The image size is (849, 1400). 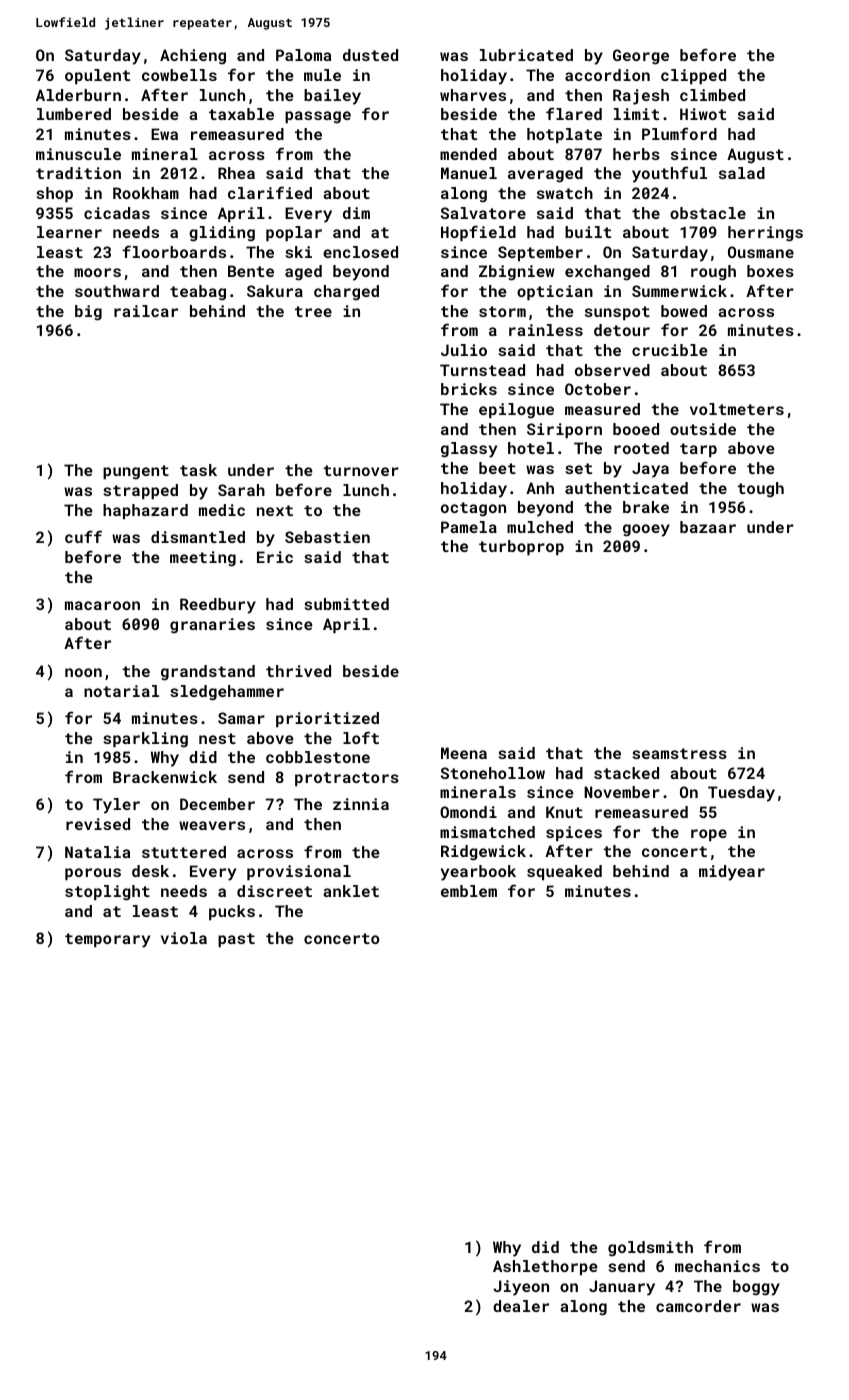 I want to click on anklet, so click(x=351, y=891).
